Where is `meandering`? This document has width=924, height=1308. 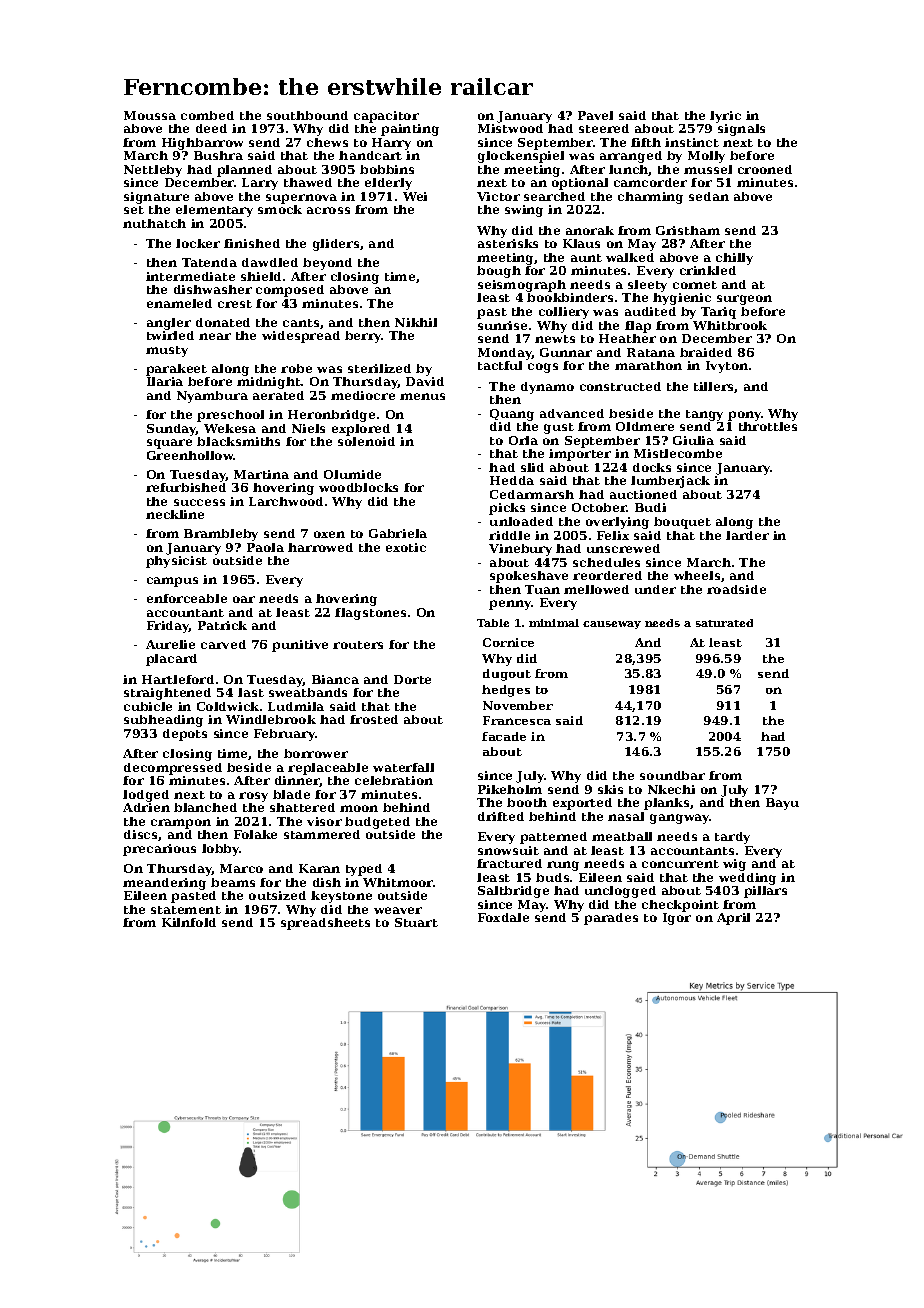
meandering is located at coordinates (164, 884).
